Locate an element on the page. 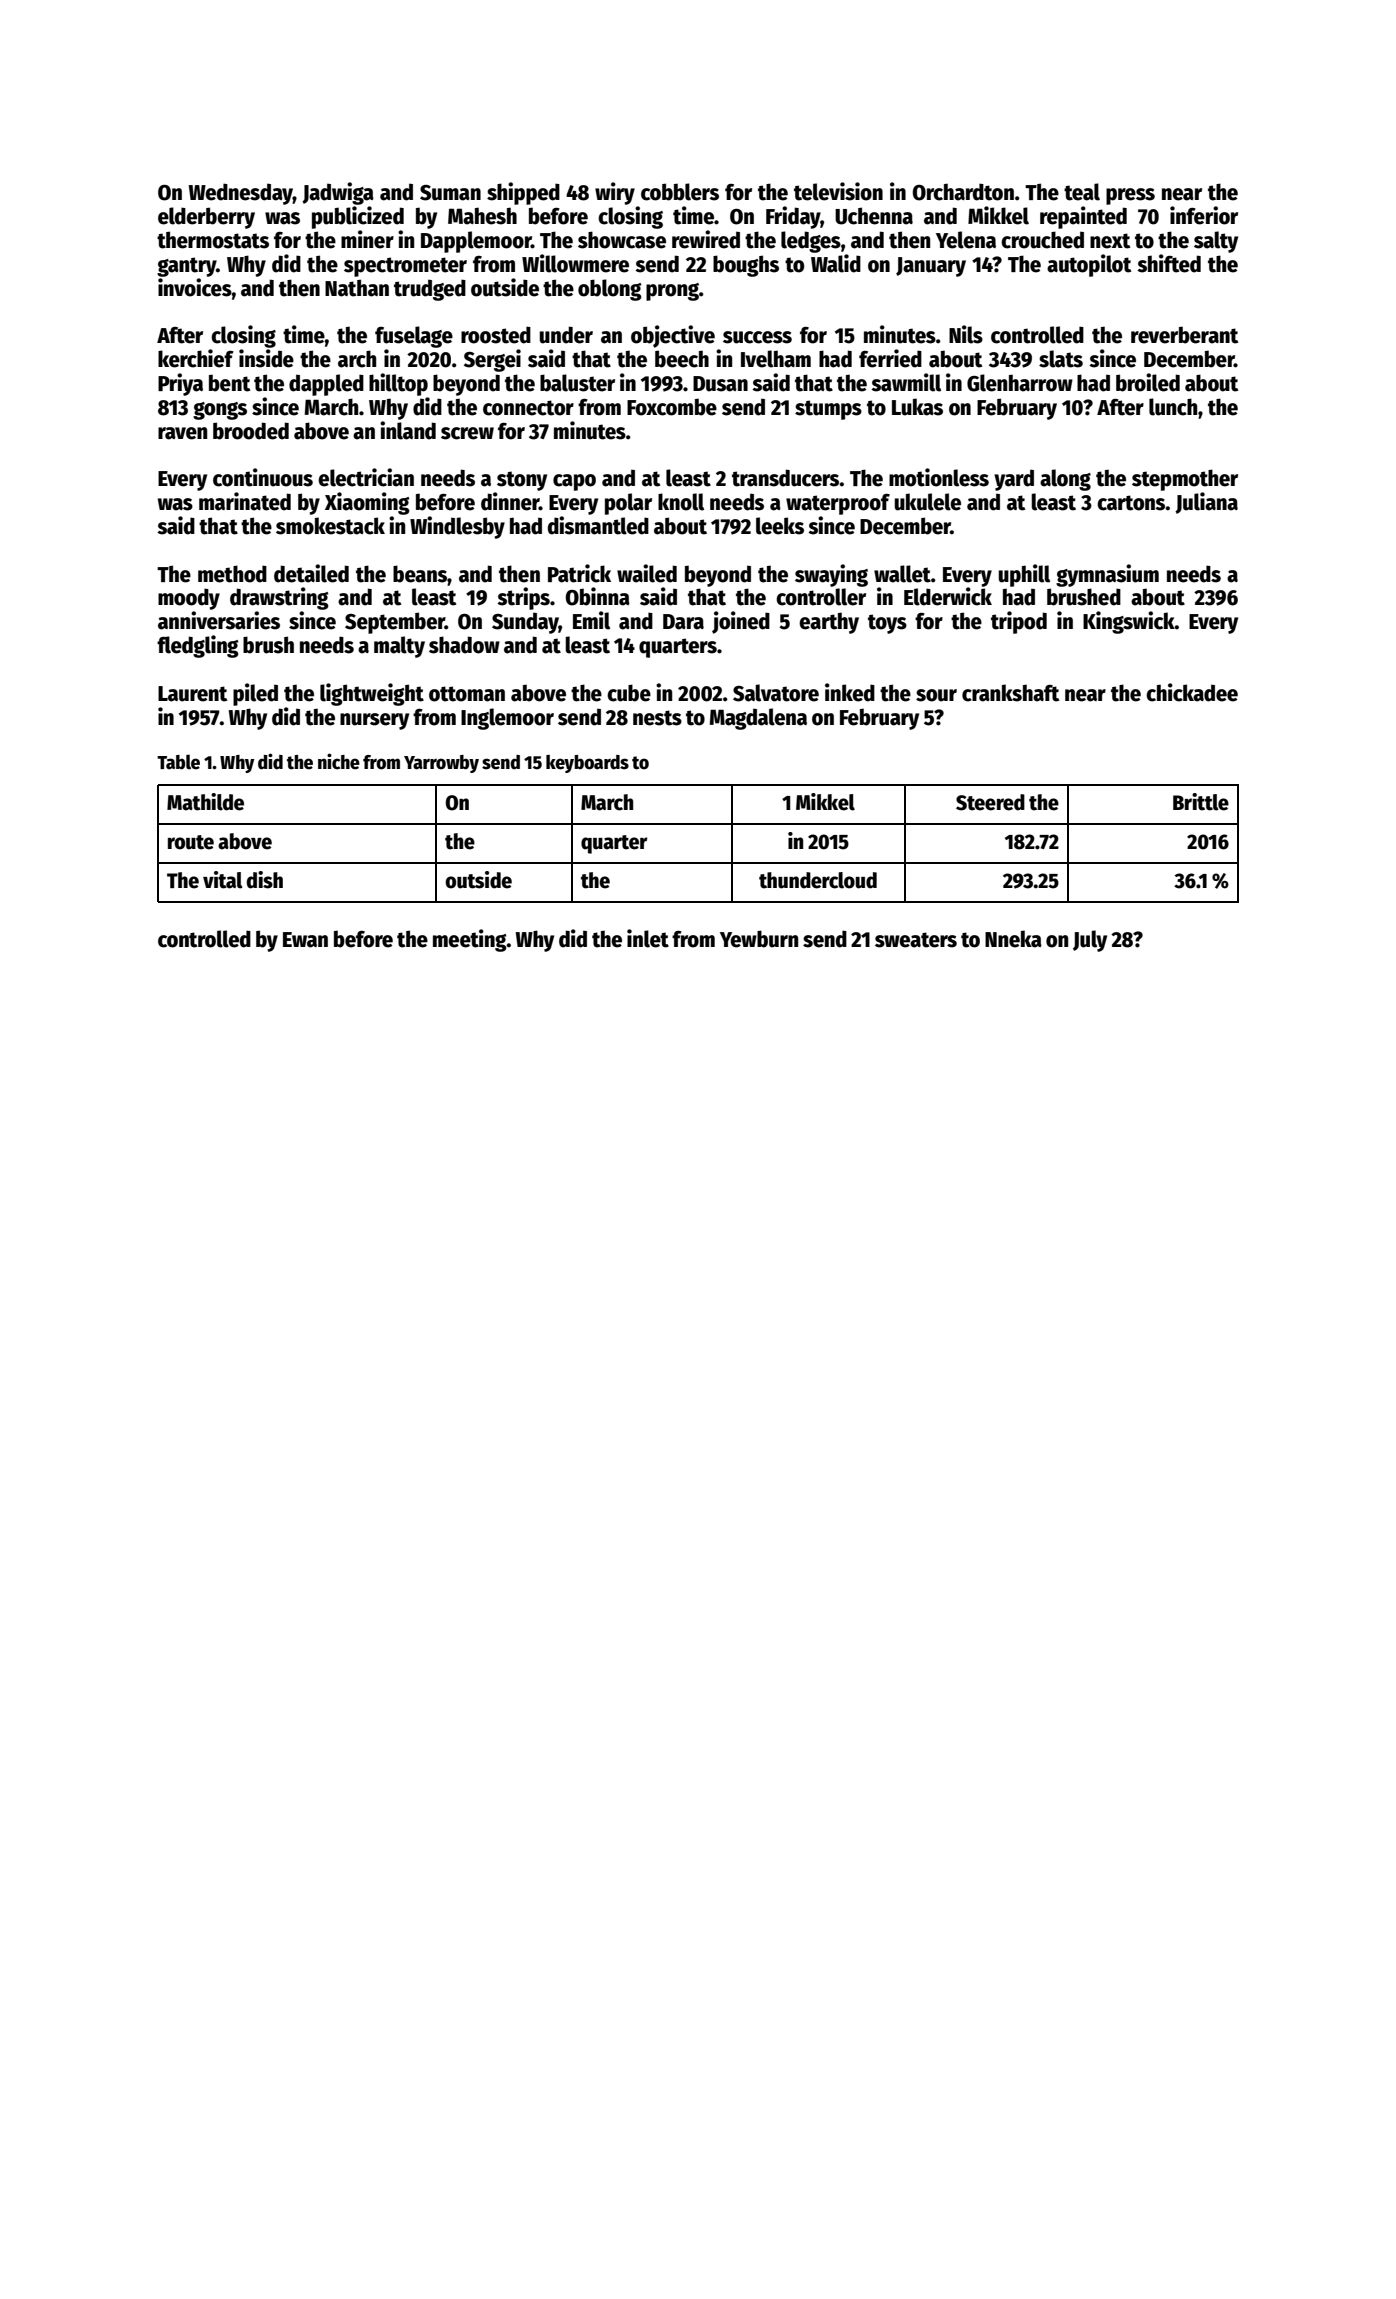 The image size is (1396, 2299). Emil is located at coordinates (591, 620).
